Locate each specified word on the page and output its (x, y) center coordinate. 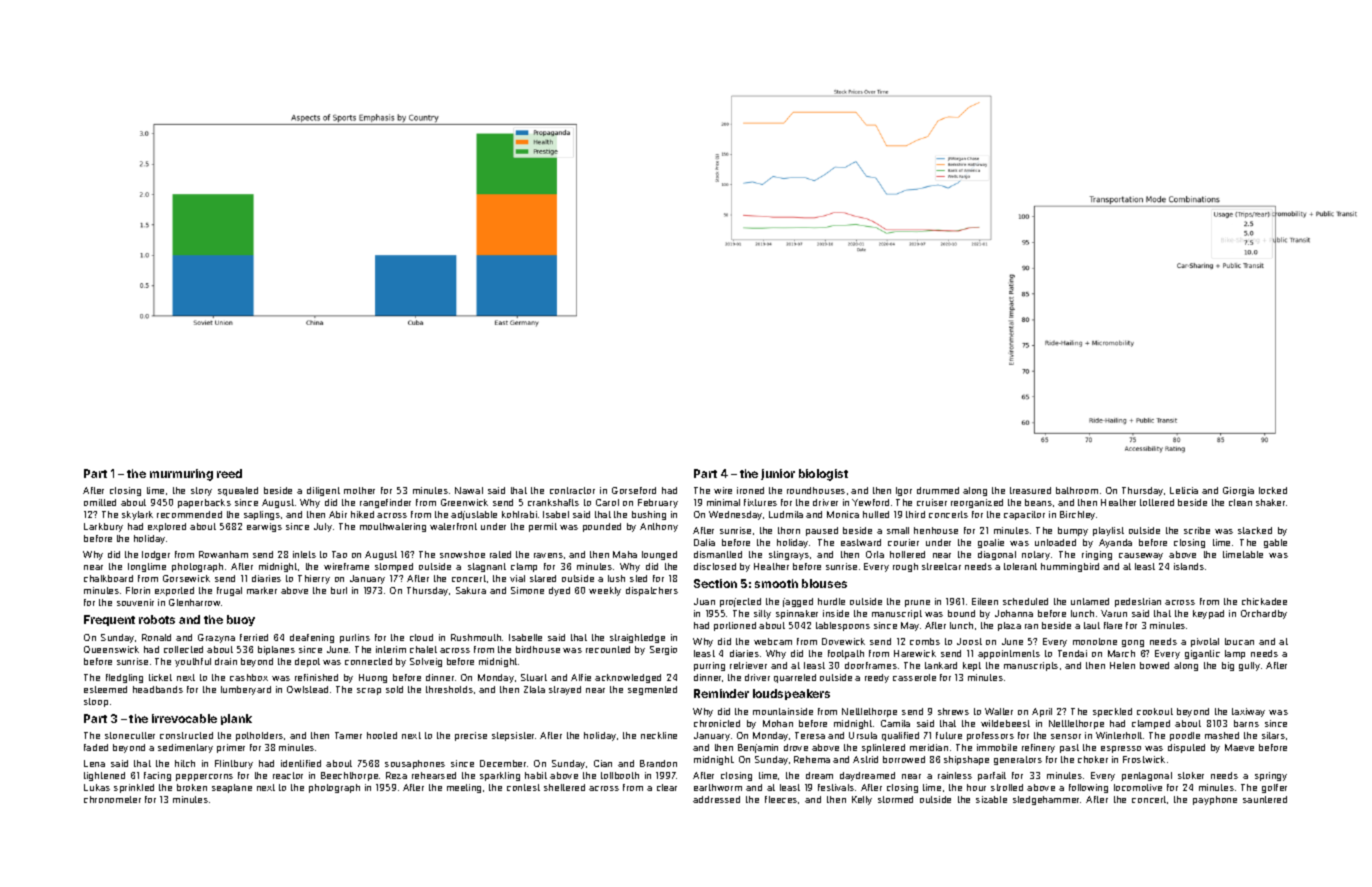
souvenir (135, 602)
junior (778, 474)
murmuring (181, 475)
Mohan (778, 723)
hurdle (831, 601)
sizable (991, 799)
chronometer (112, 799)
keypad (1208, 614)
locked (1273, 490)
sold (394, 689)
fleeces (781, 799)
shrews (953, 711)
